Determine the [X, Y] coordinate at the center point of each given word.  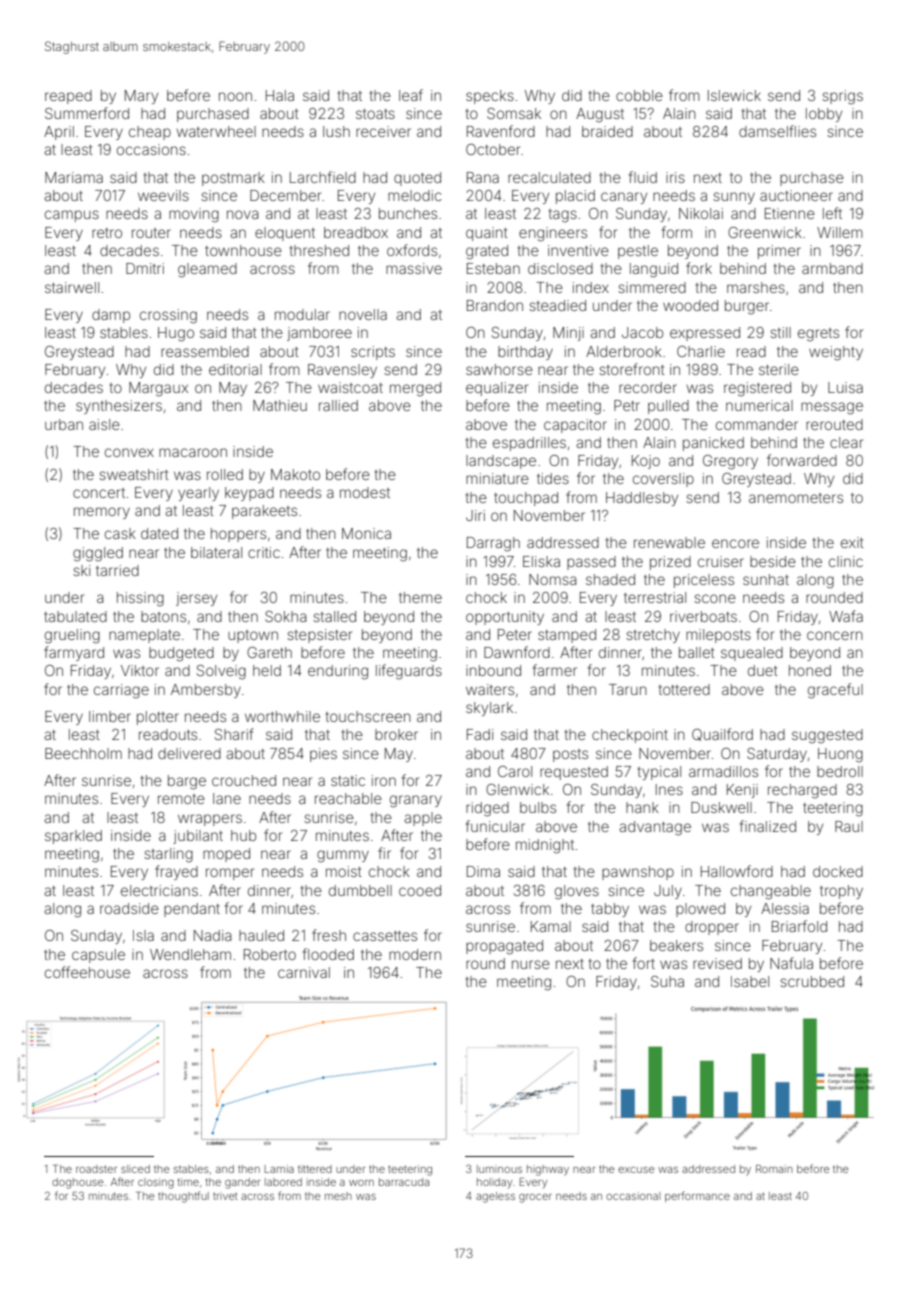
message [832, 408]
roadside [129, 908]
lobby [824, 115]
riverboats [703, 616]
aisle [104, 424]
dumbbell [360, 890]
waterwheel [216, 131]
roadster [96, 1169]
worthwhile [282, 716]
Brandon [495, 305]
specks [490, 97]
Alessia [785, 908]
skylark [489, 709]
